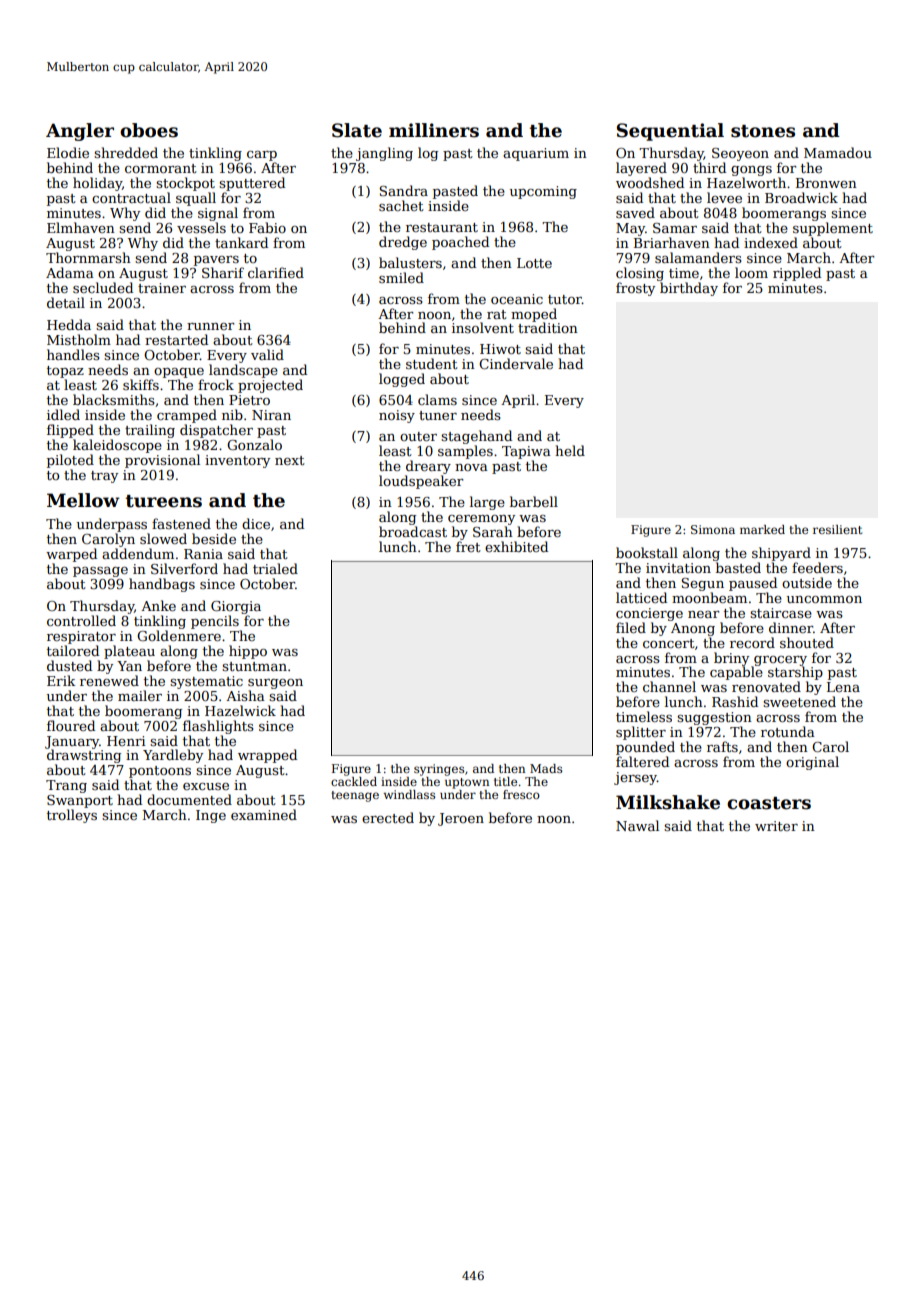  Describe the element at coordinates (267, 354) in the screenshot. I see `valid` at that location.
